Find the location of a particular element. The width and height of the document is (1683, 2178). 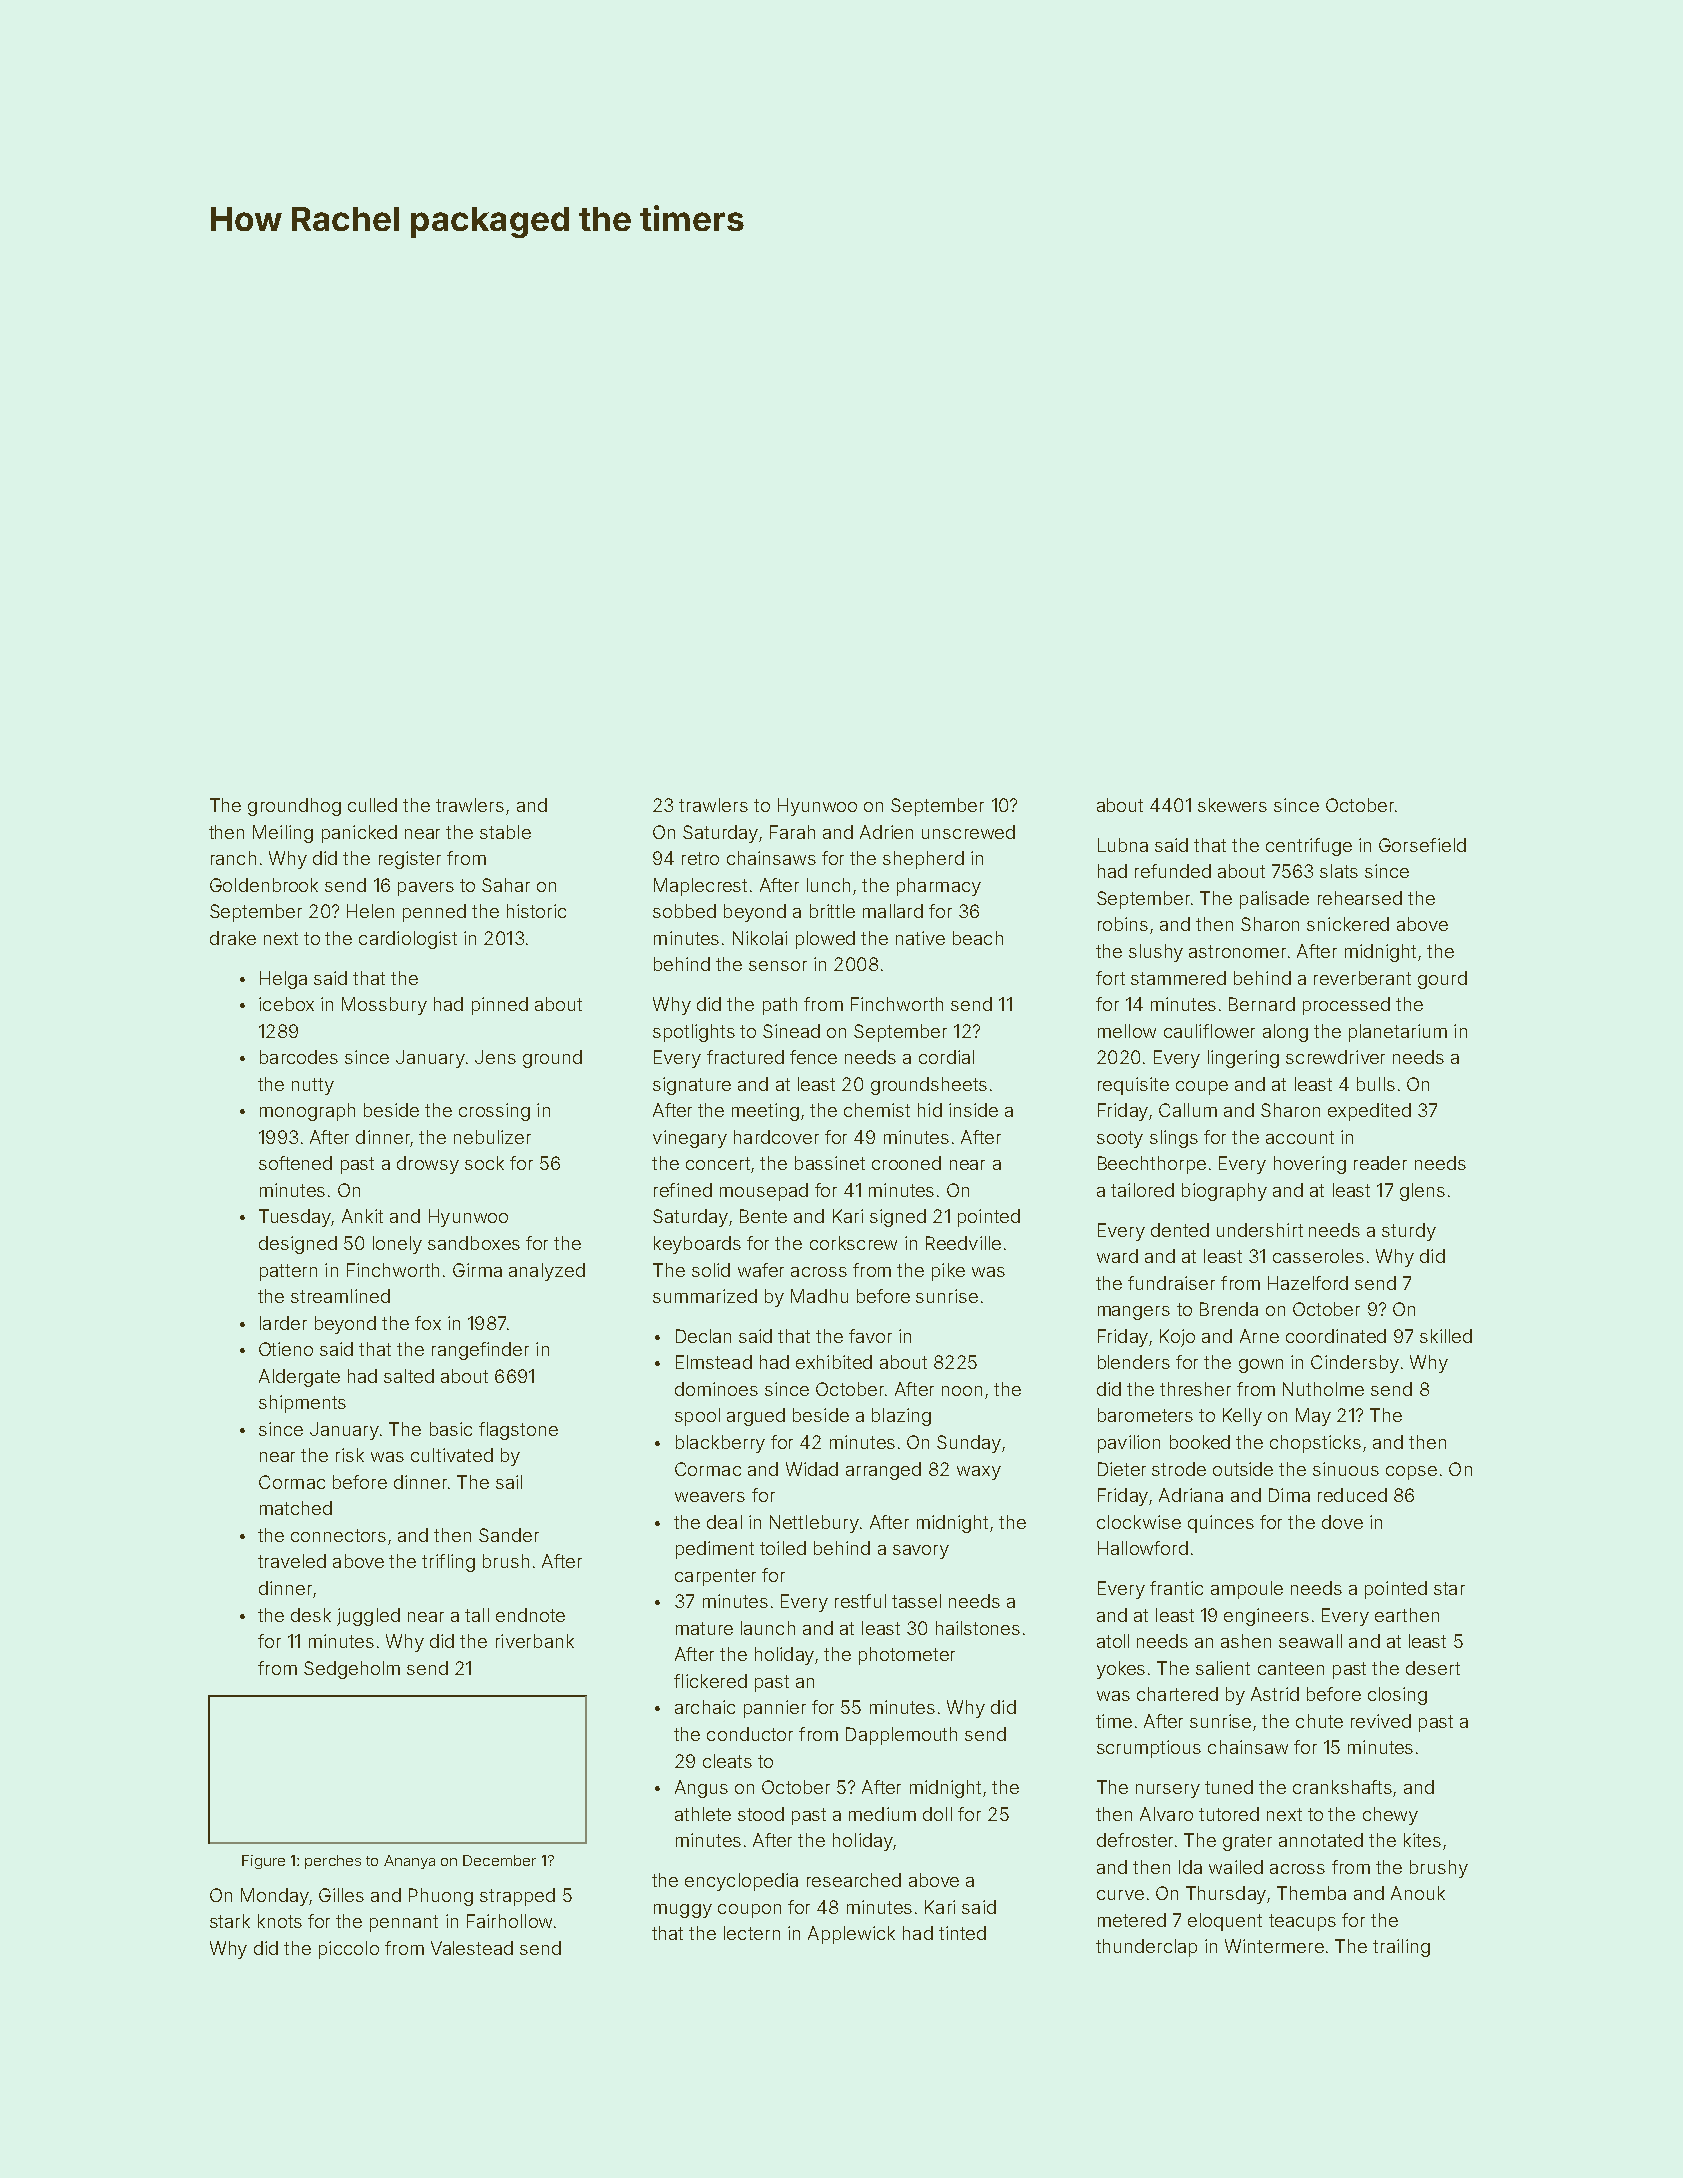

Meiling is located at coordinates (283, 834).
